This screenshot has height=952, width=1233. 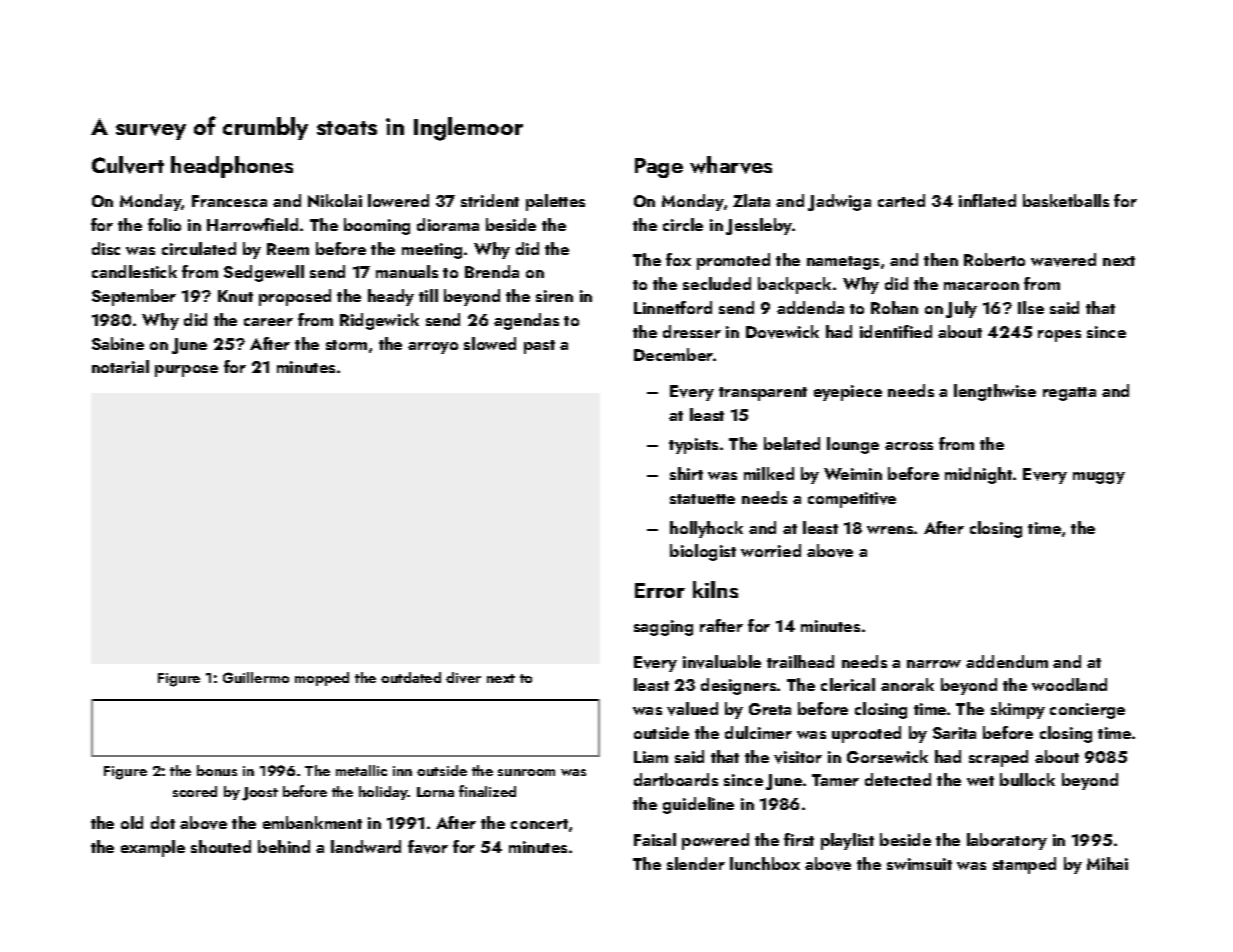 What do you see at coordinates (256, 677) in the screenshot?
I see `Guillermo` at bounding box center [256, 677].
